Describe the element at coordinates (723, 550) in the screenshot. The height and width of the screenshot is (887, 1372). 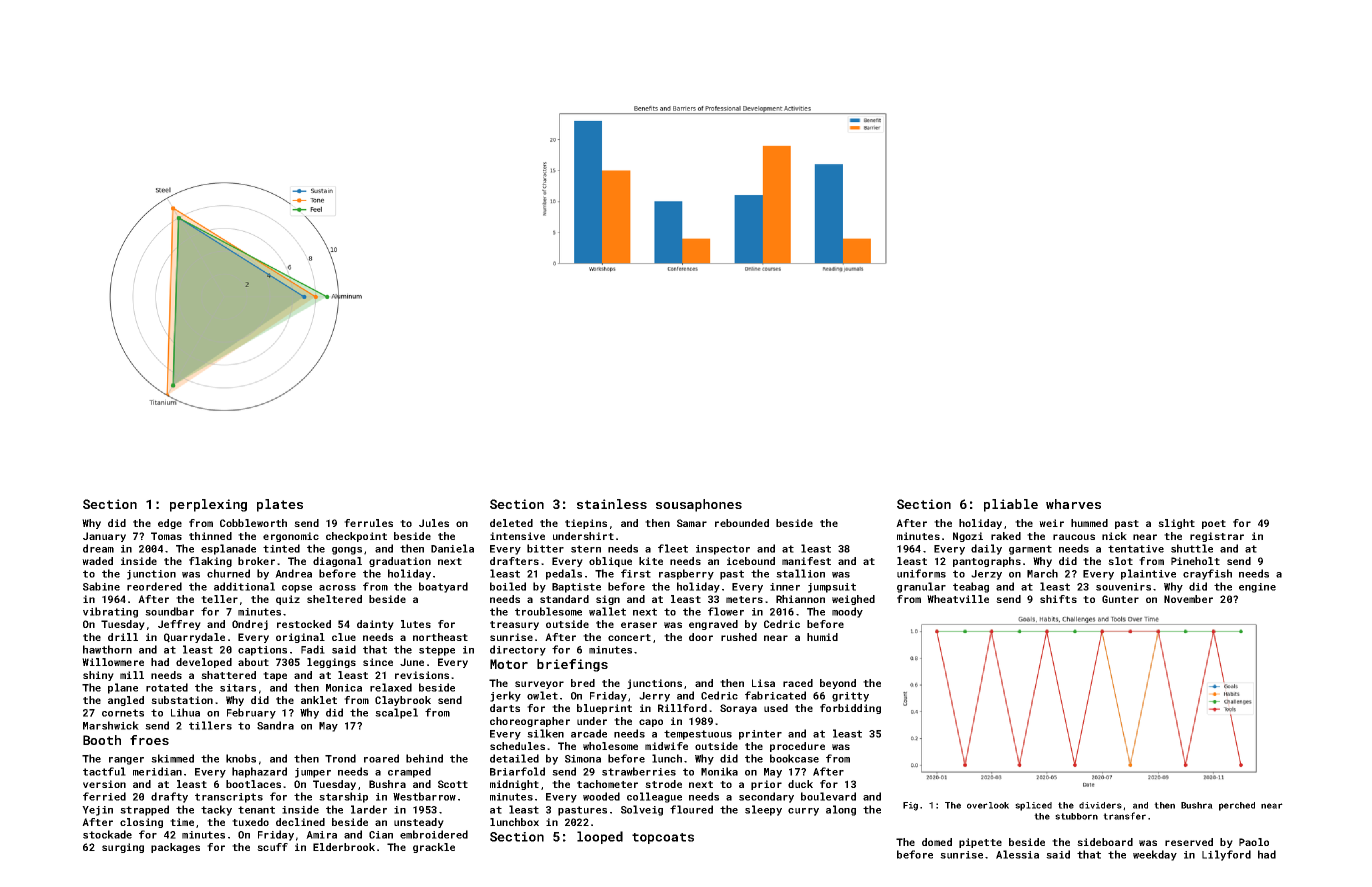
I see `inspector` at that location.
